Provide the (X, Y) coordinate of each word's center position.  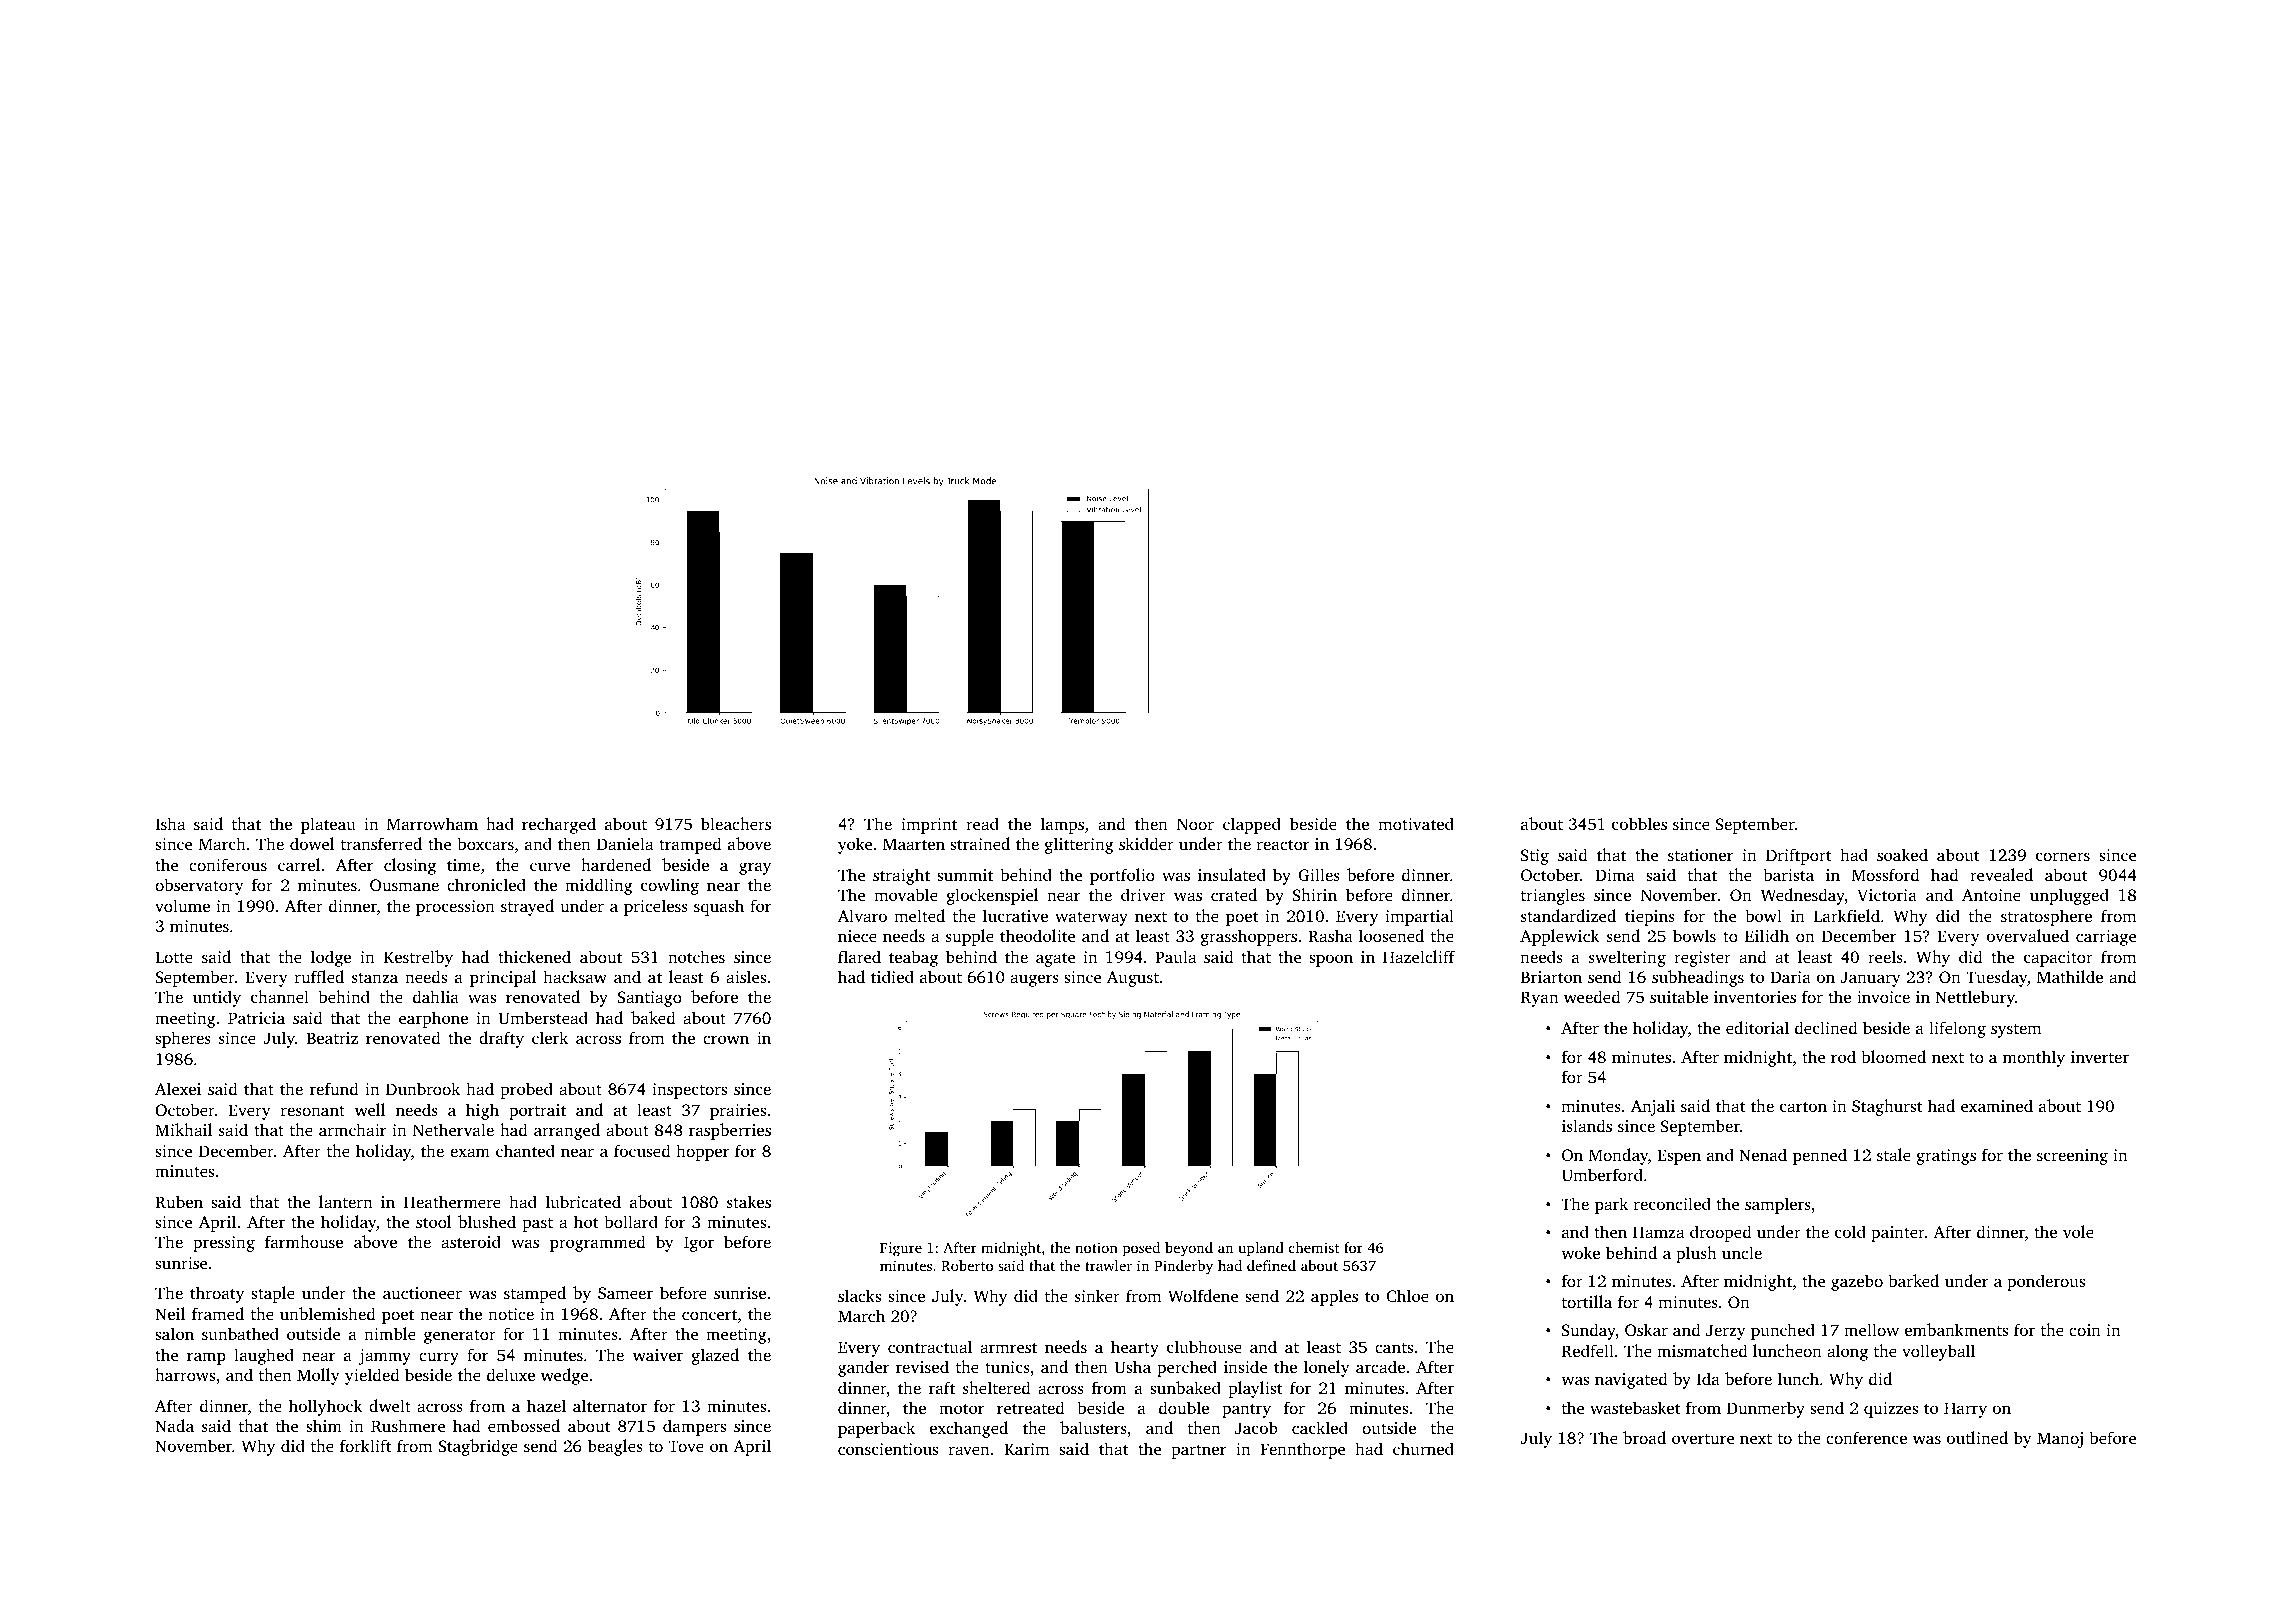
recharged (559, 825)
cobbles (1639, 823)
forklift (366, 1445)
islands (1587, 1125)
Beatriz (332, 1038)
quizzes (1891, 1410)
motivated (1416, 823)
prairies (738, 1112)
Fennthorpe (1302, 1450)
